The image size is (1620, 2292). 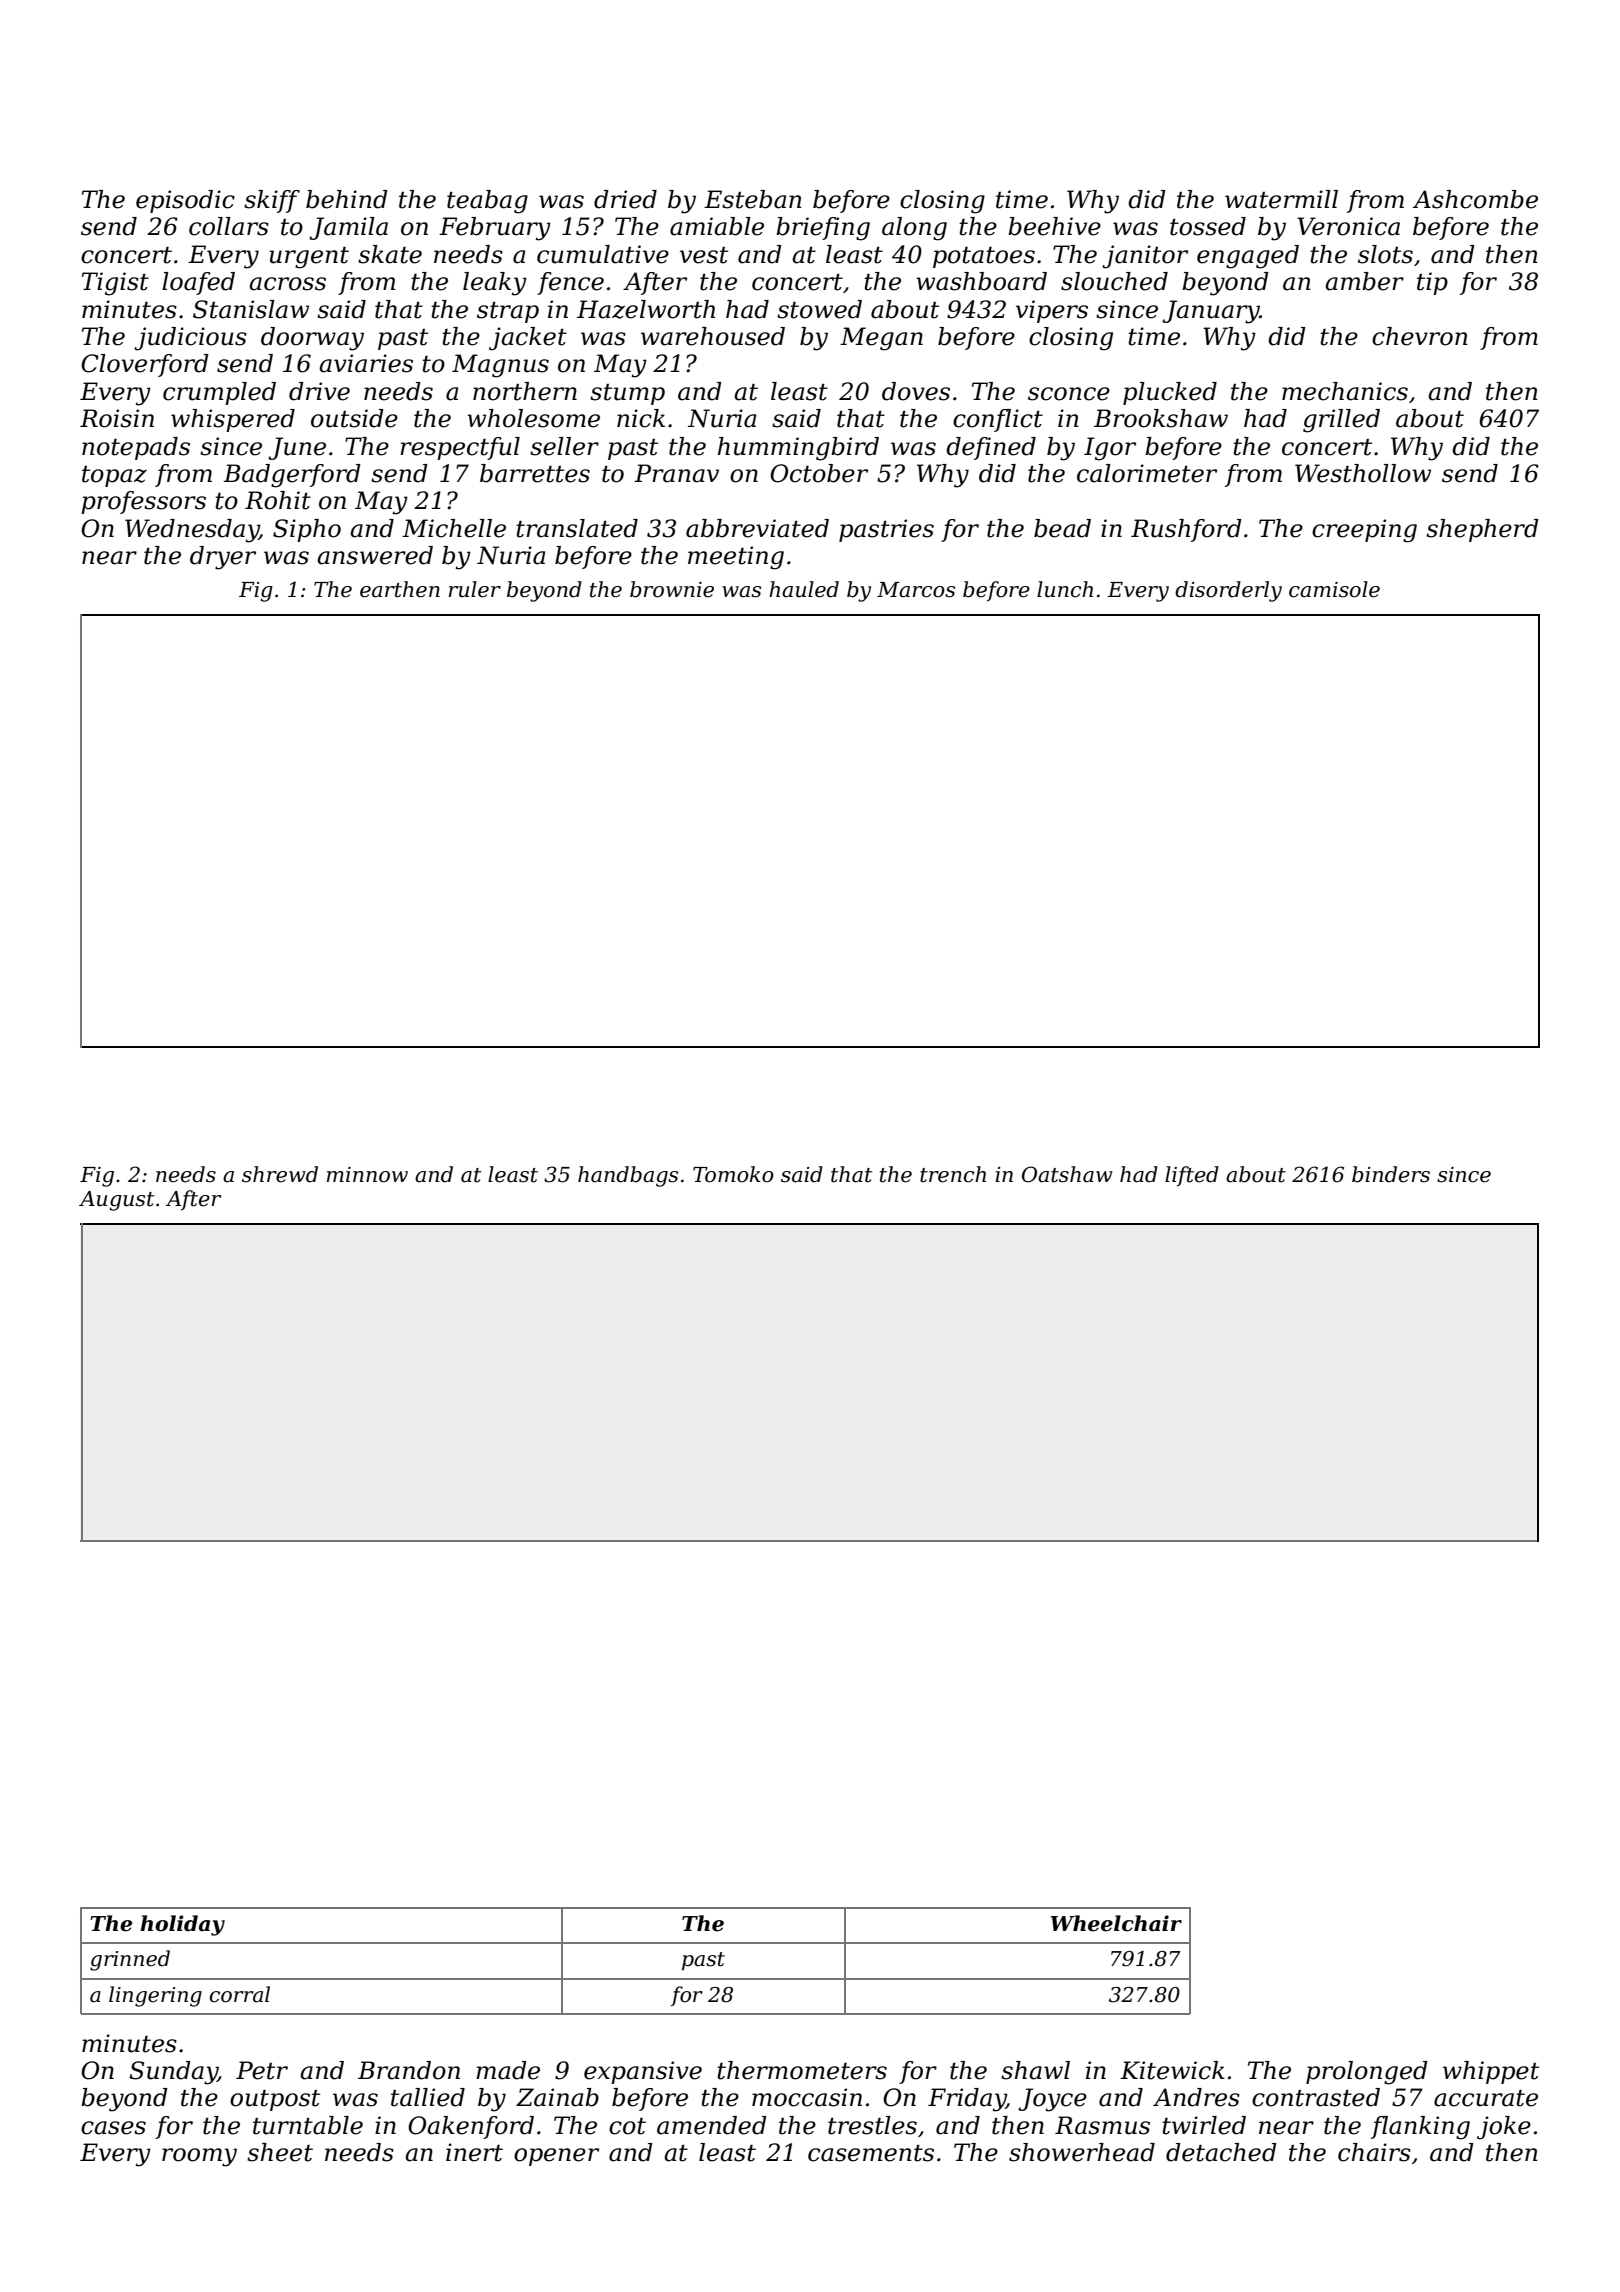 I want to click on holiday, so click(x=182, y=1925).
